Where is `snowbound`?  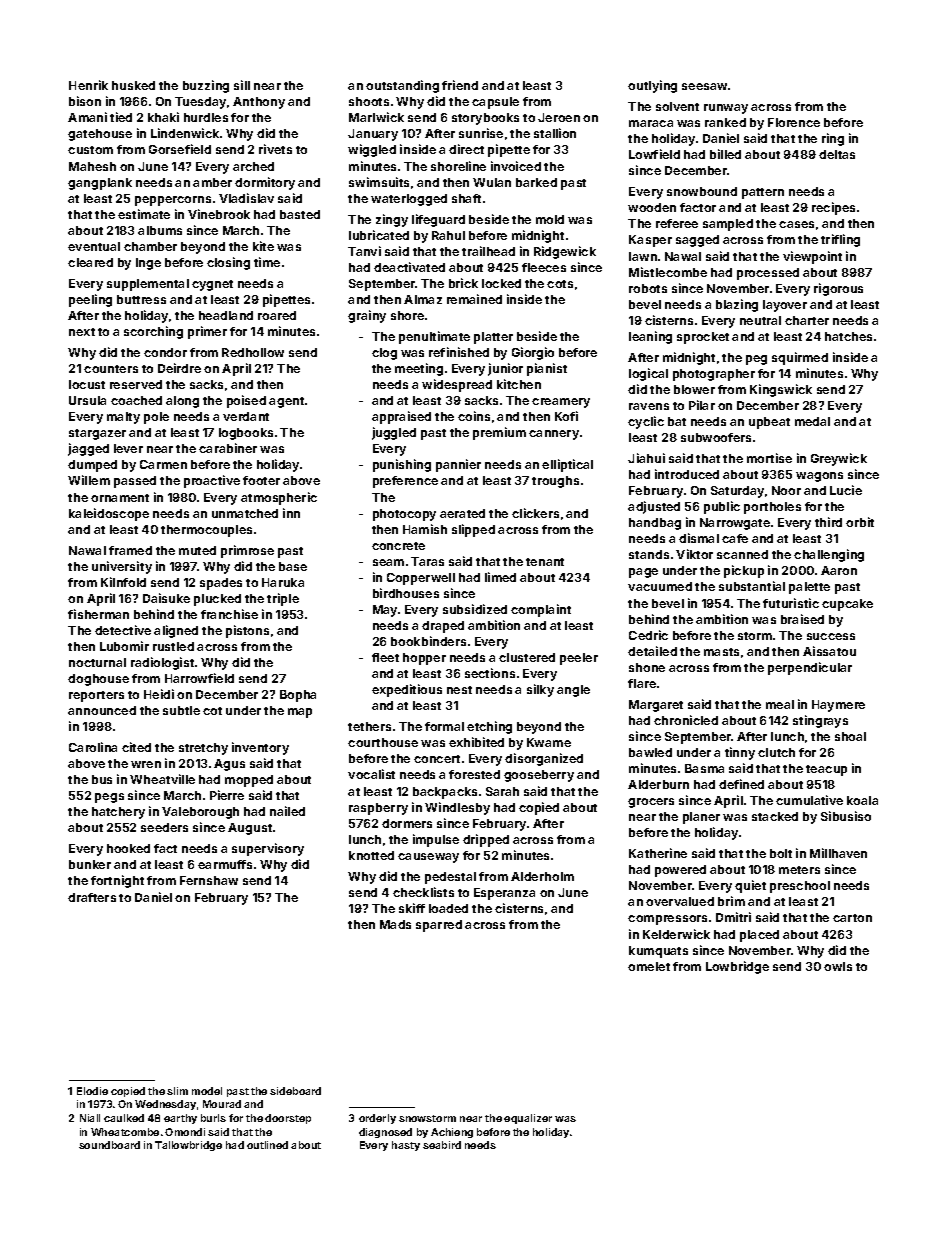
snowbound is located at coordinates (702, 191).
